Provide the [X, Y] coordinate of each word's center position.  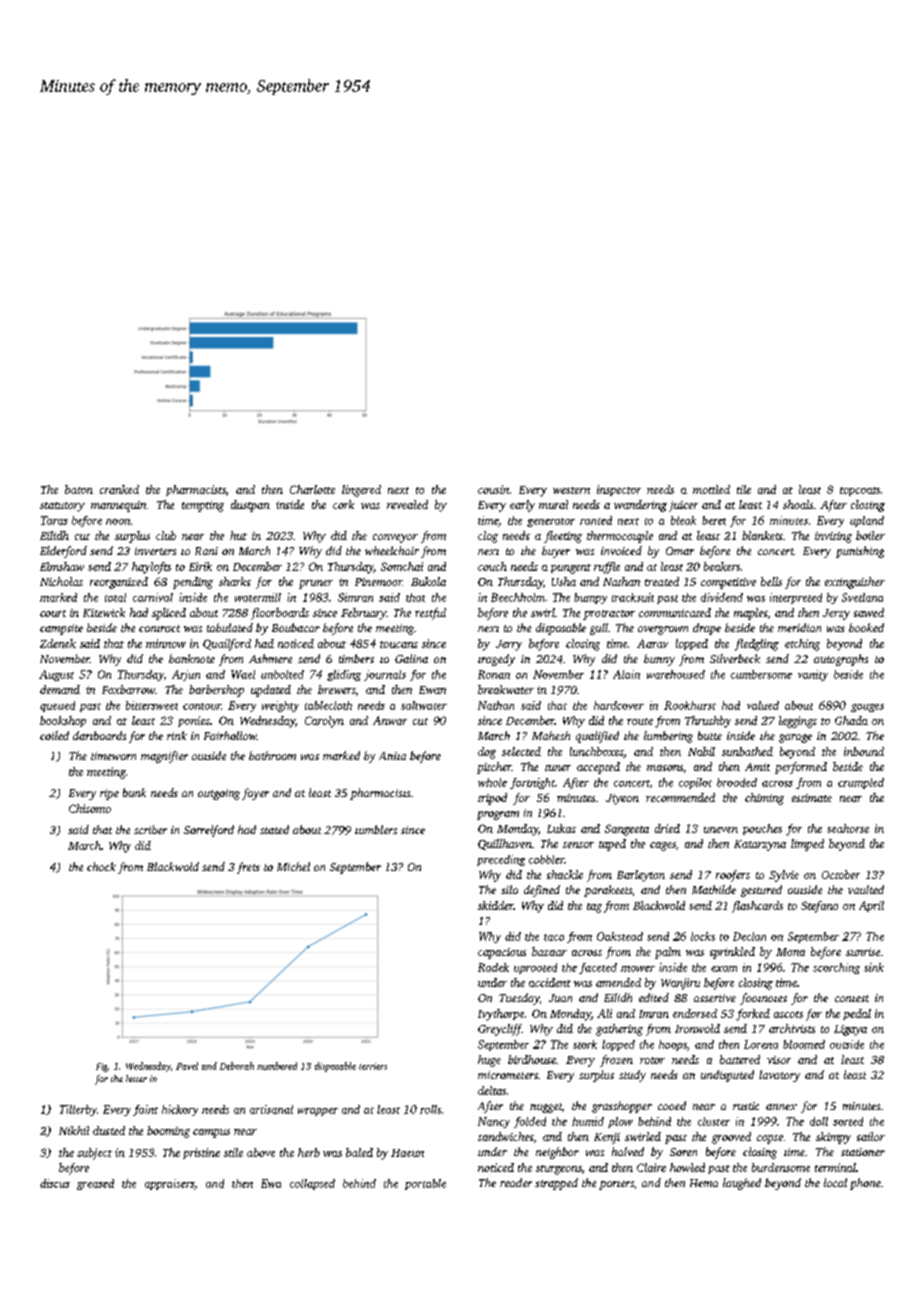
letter [136, 1078]
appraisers [169, 1184]
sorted [848, 1121]
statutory [62, 507]
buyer [556, 552]
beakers [722, 566]
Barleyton [641, 876]
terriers [373, 1066]
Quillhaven [505, 844]
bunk [134, 792]
